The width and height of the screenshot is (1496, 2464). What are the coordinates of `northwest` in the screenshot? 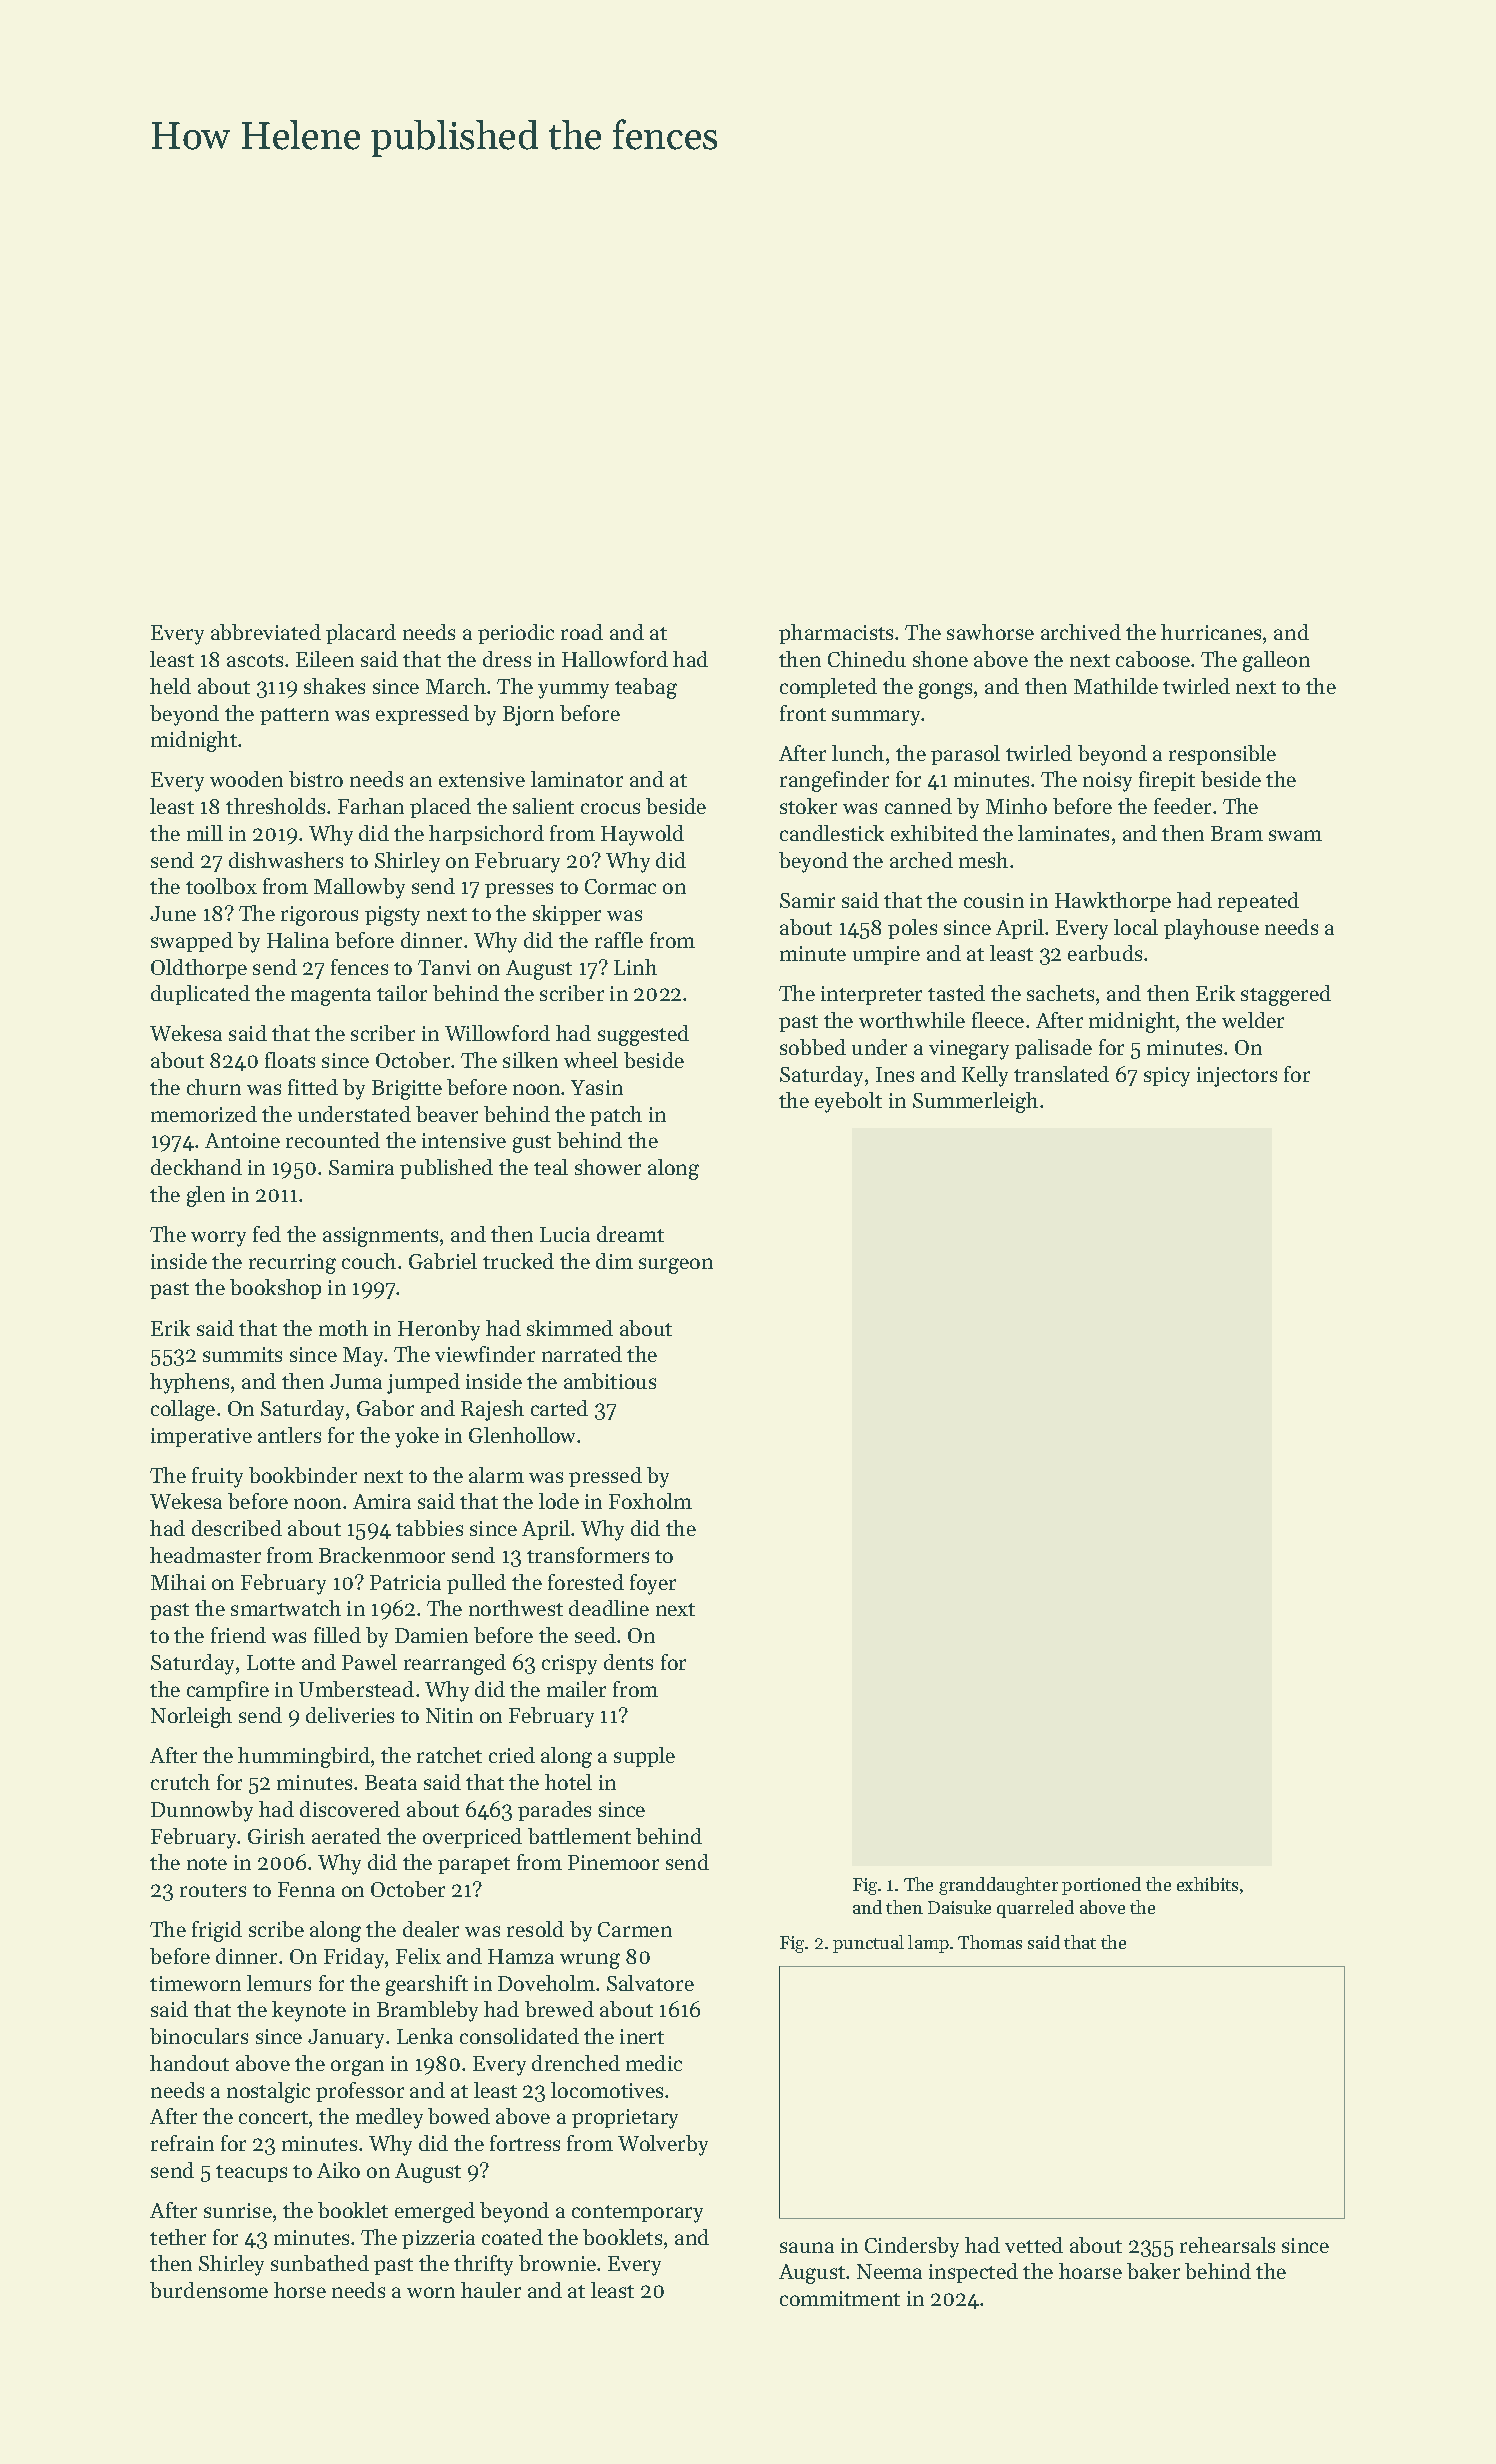 It's located at (516, 1608).
